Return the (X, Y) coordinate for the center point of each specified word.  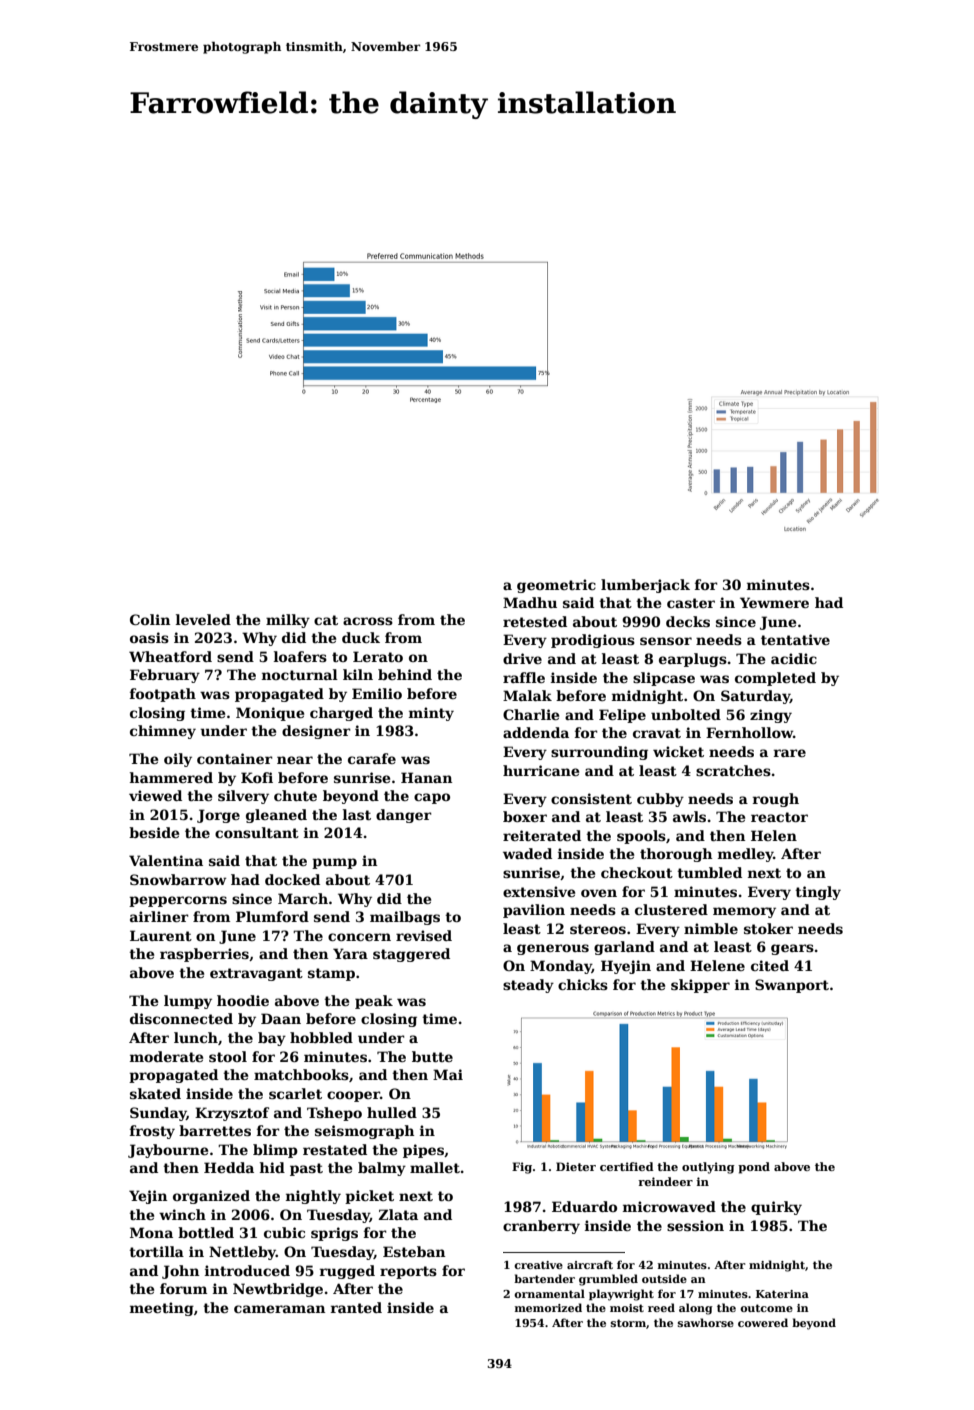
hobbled (321, 1037)
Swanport (792, 986)
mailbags (405, 918)
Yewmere (774, 602)
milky (288, 621)
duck (361, 637)
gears (792, 949)
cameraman (279, 1309)
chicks (583, 984)
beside (154, 832)
